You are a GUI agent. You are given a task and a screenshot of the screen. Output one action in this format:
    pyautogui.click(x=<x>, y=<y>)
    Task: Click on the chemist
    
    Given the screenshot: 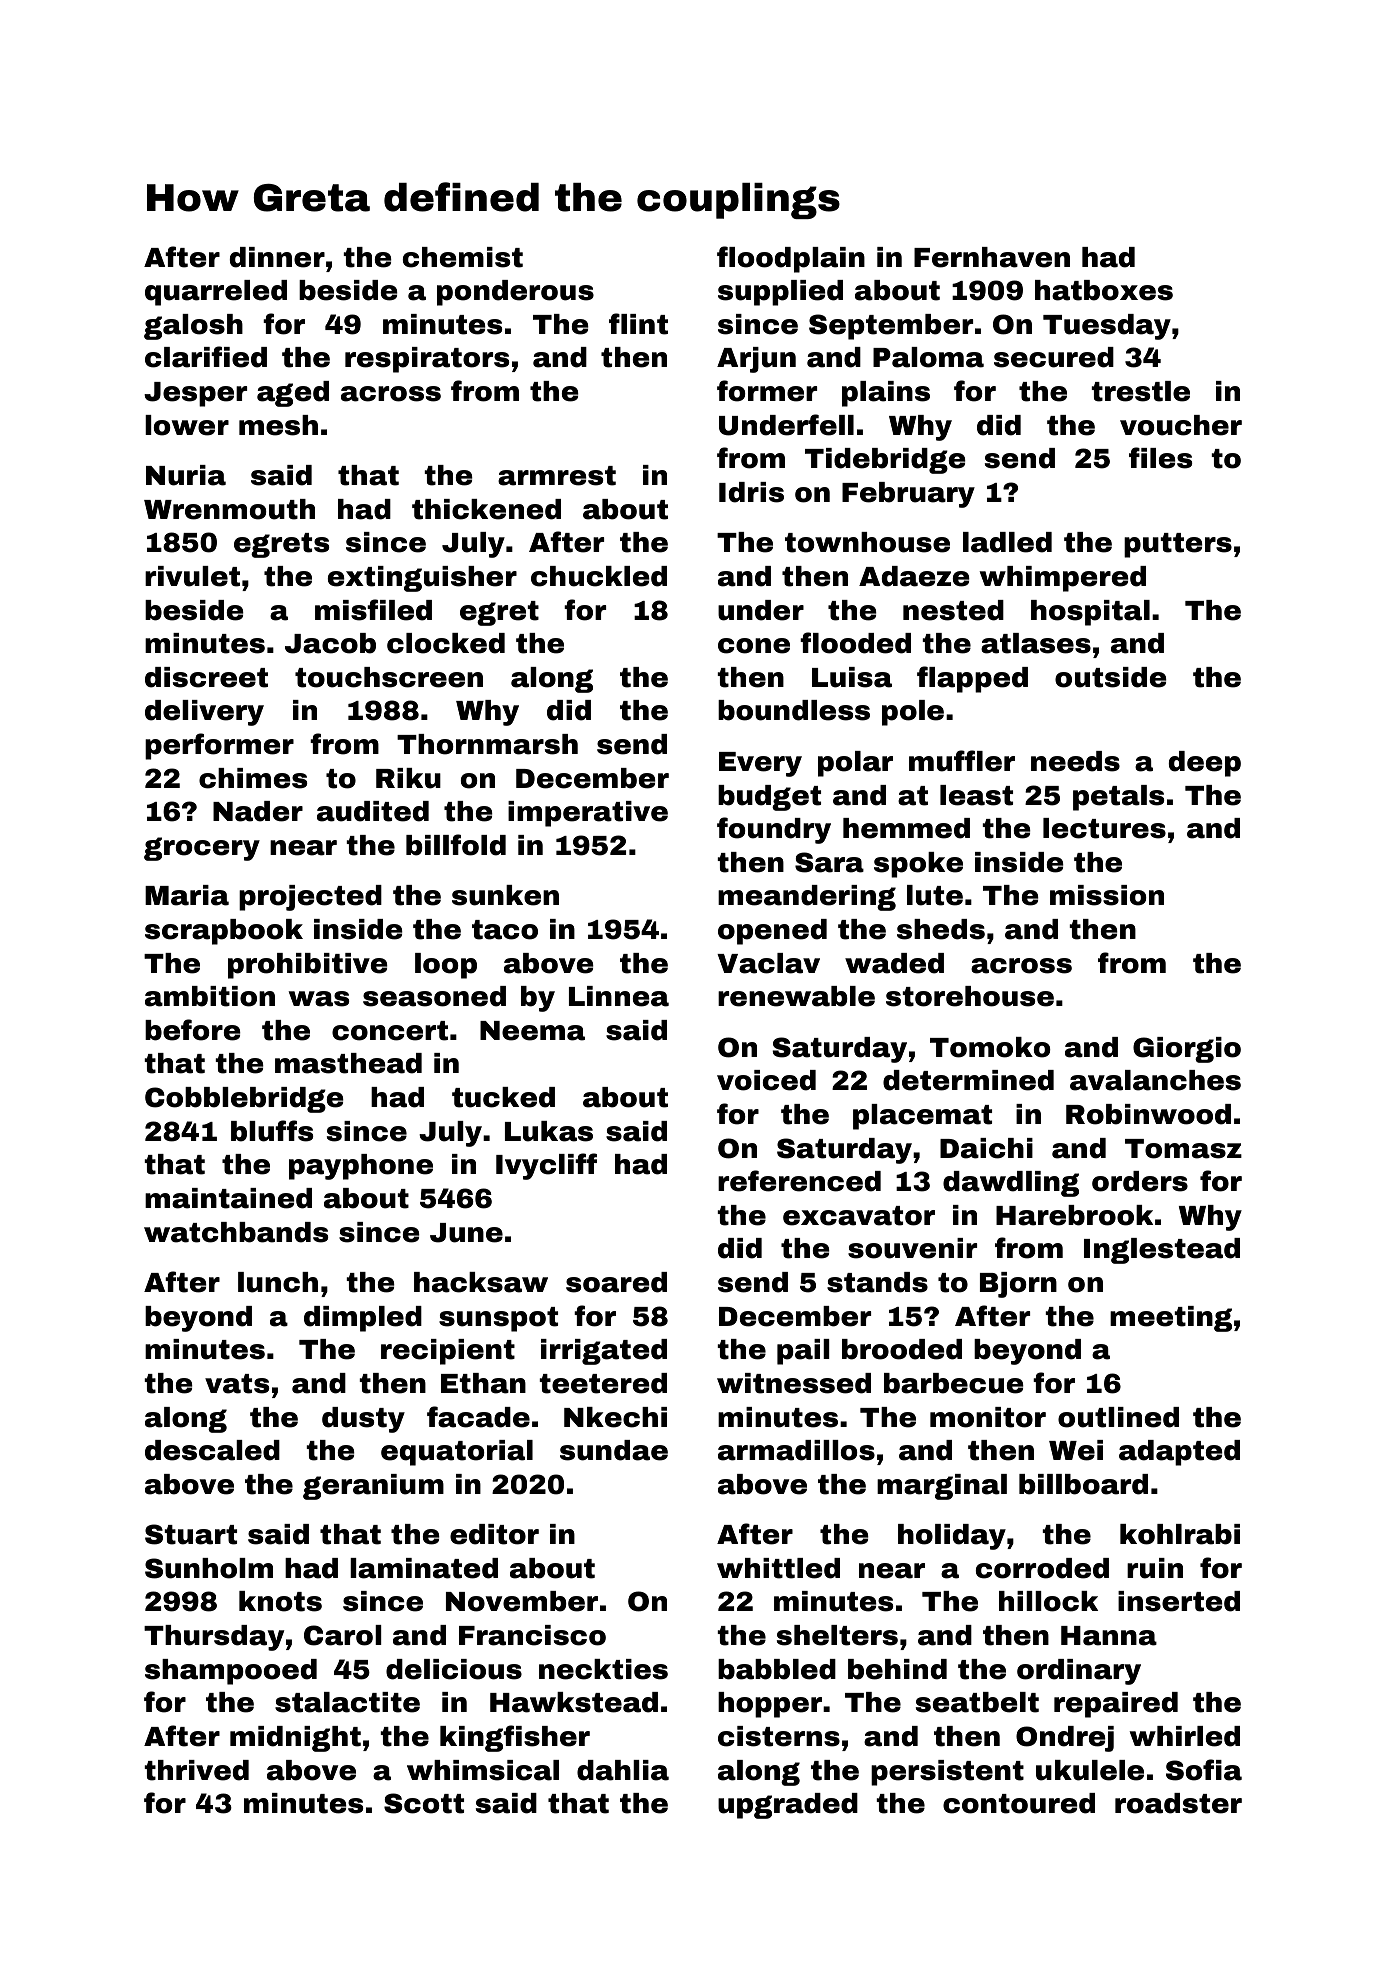 What is the action you would take?
    pyautogui.click(x=463, y=257)
